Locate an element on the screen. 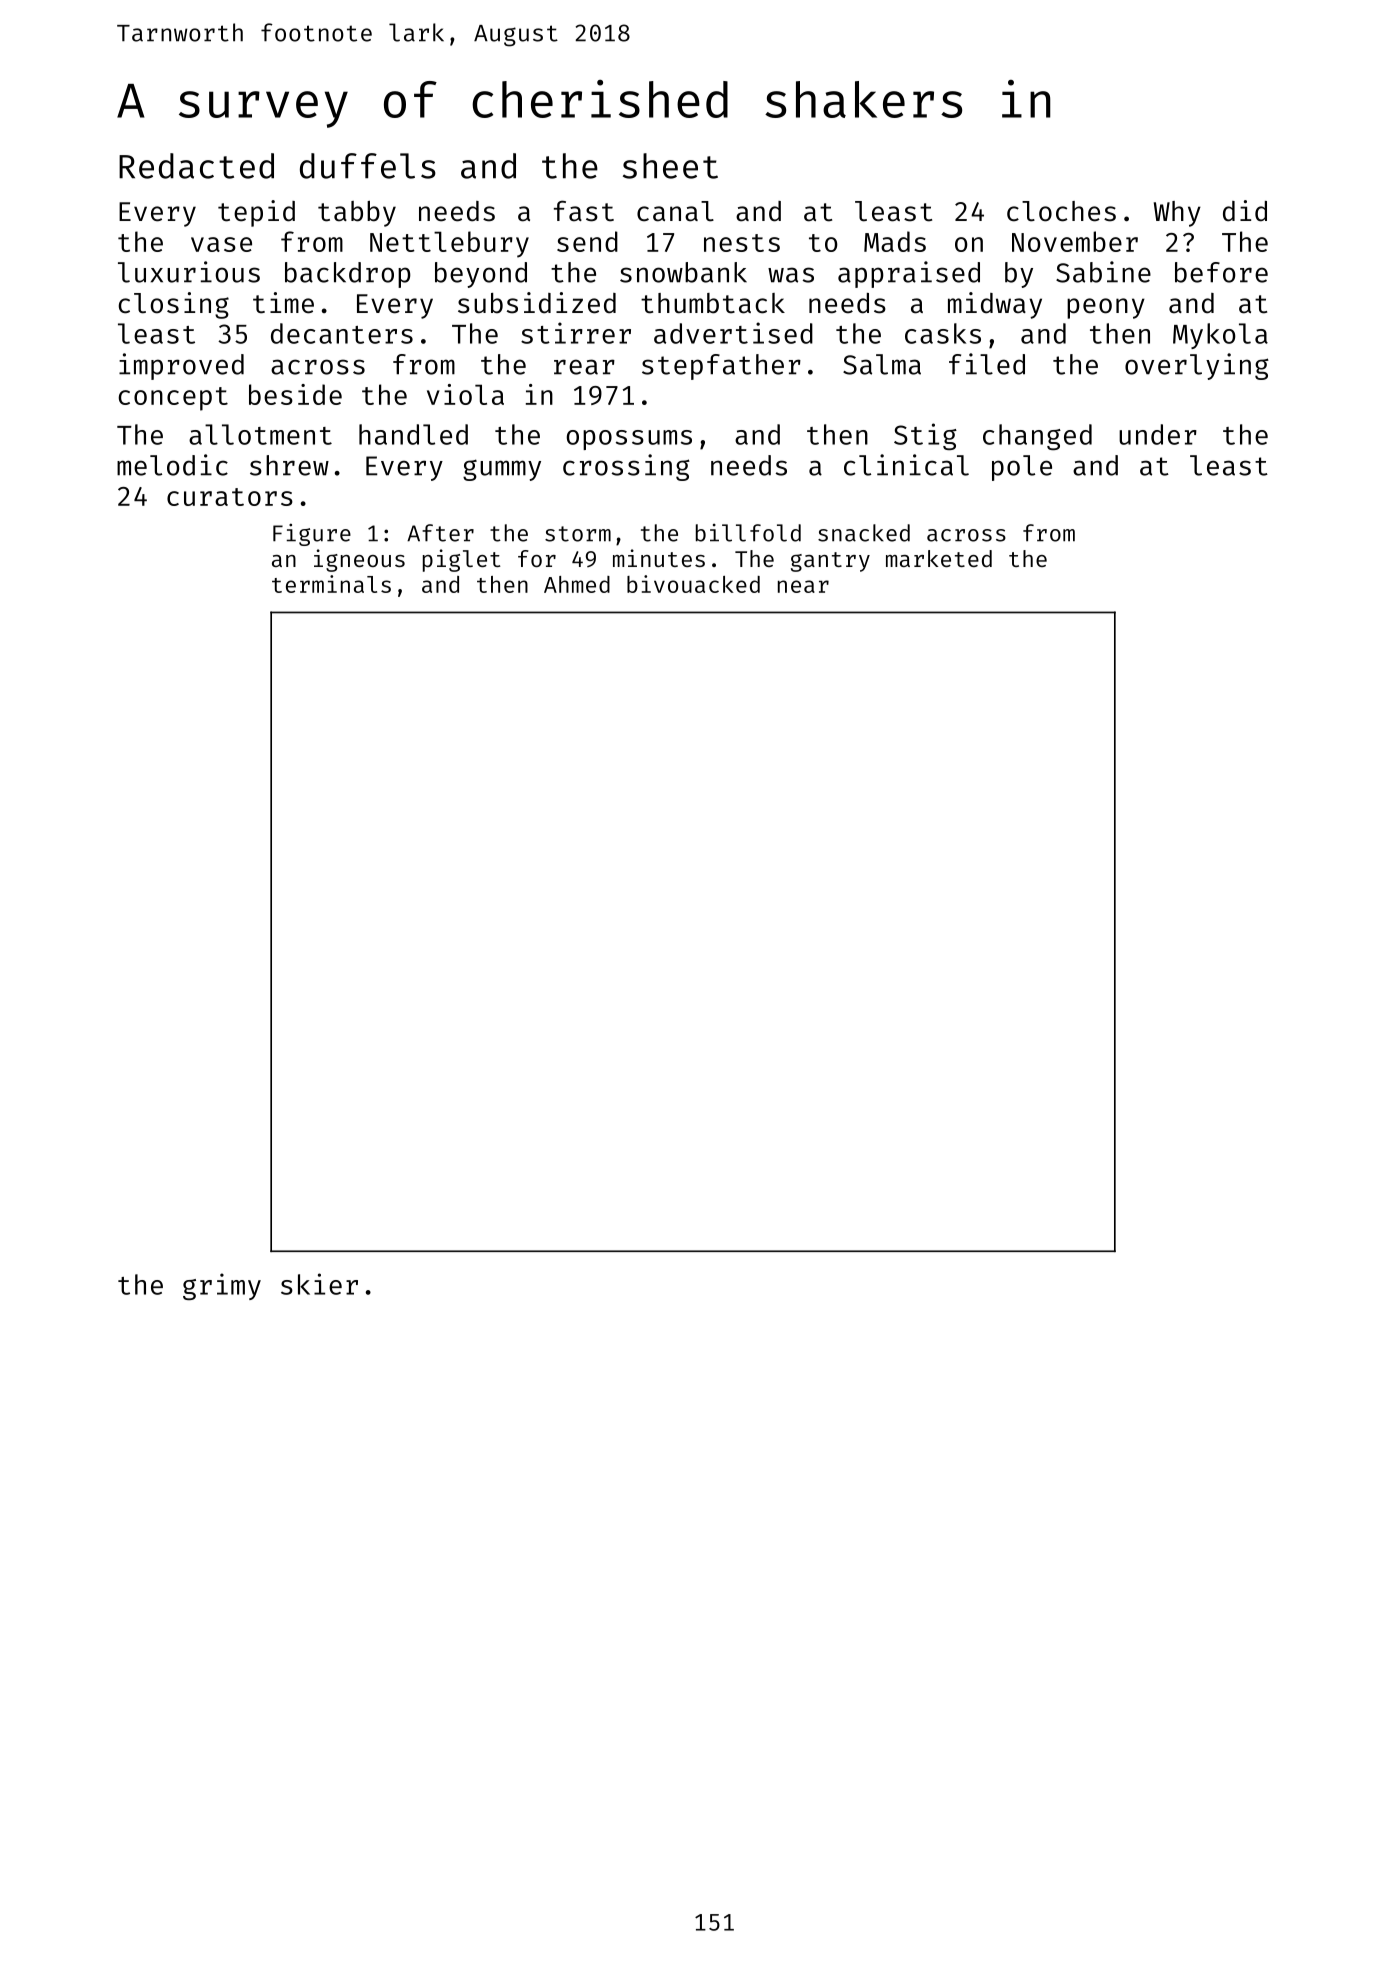 The height and width of the screenshot is (1969, 1386). Ahmed is located at coordinates (577, 584).
